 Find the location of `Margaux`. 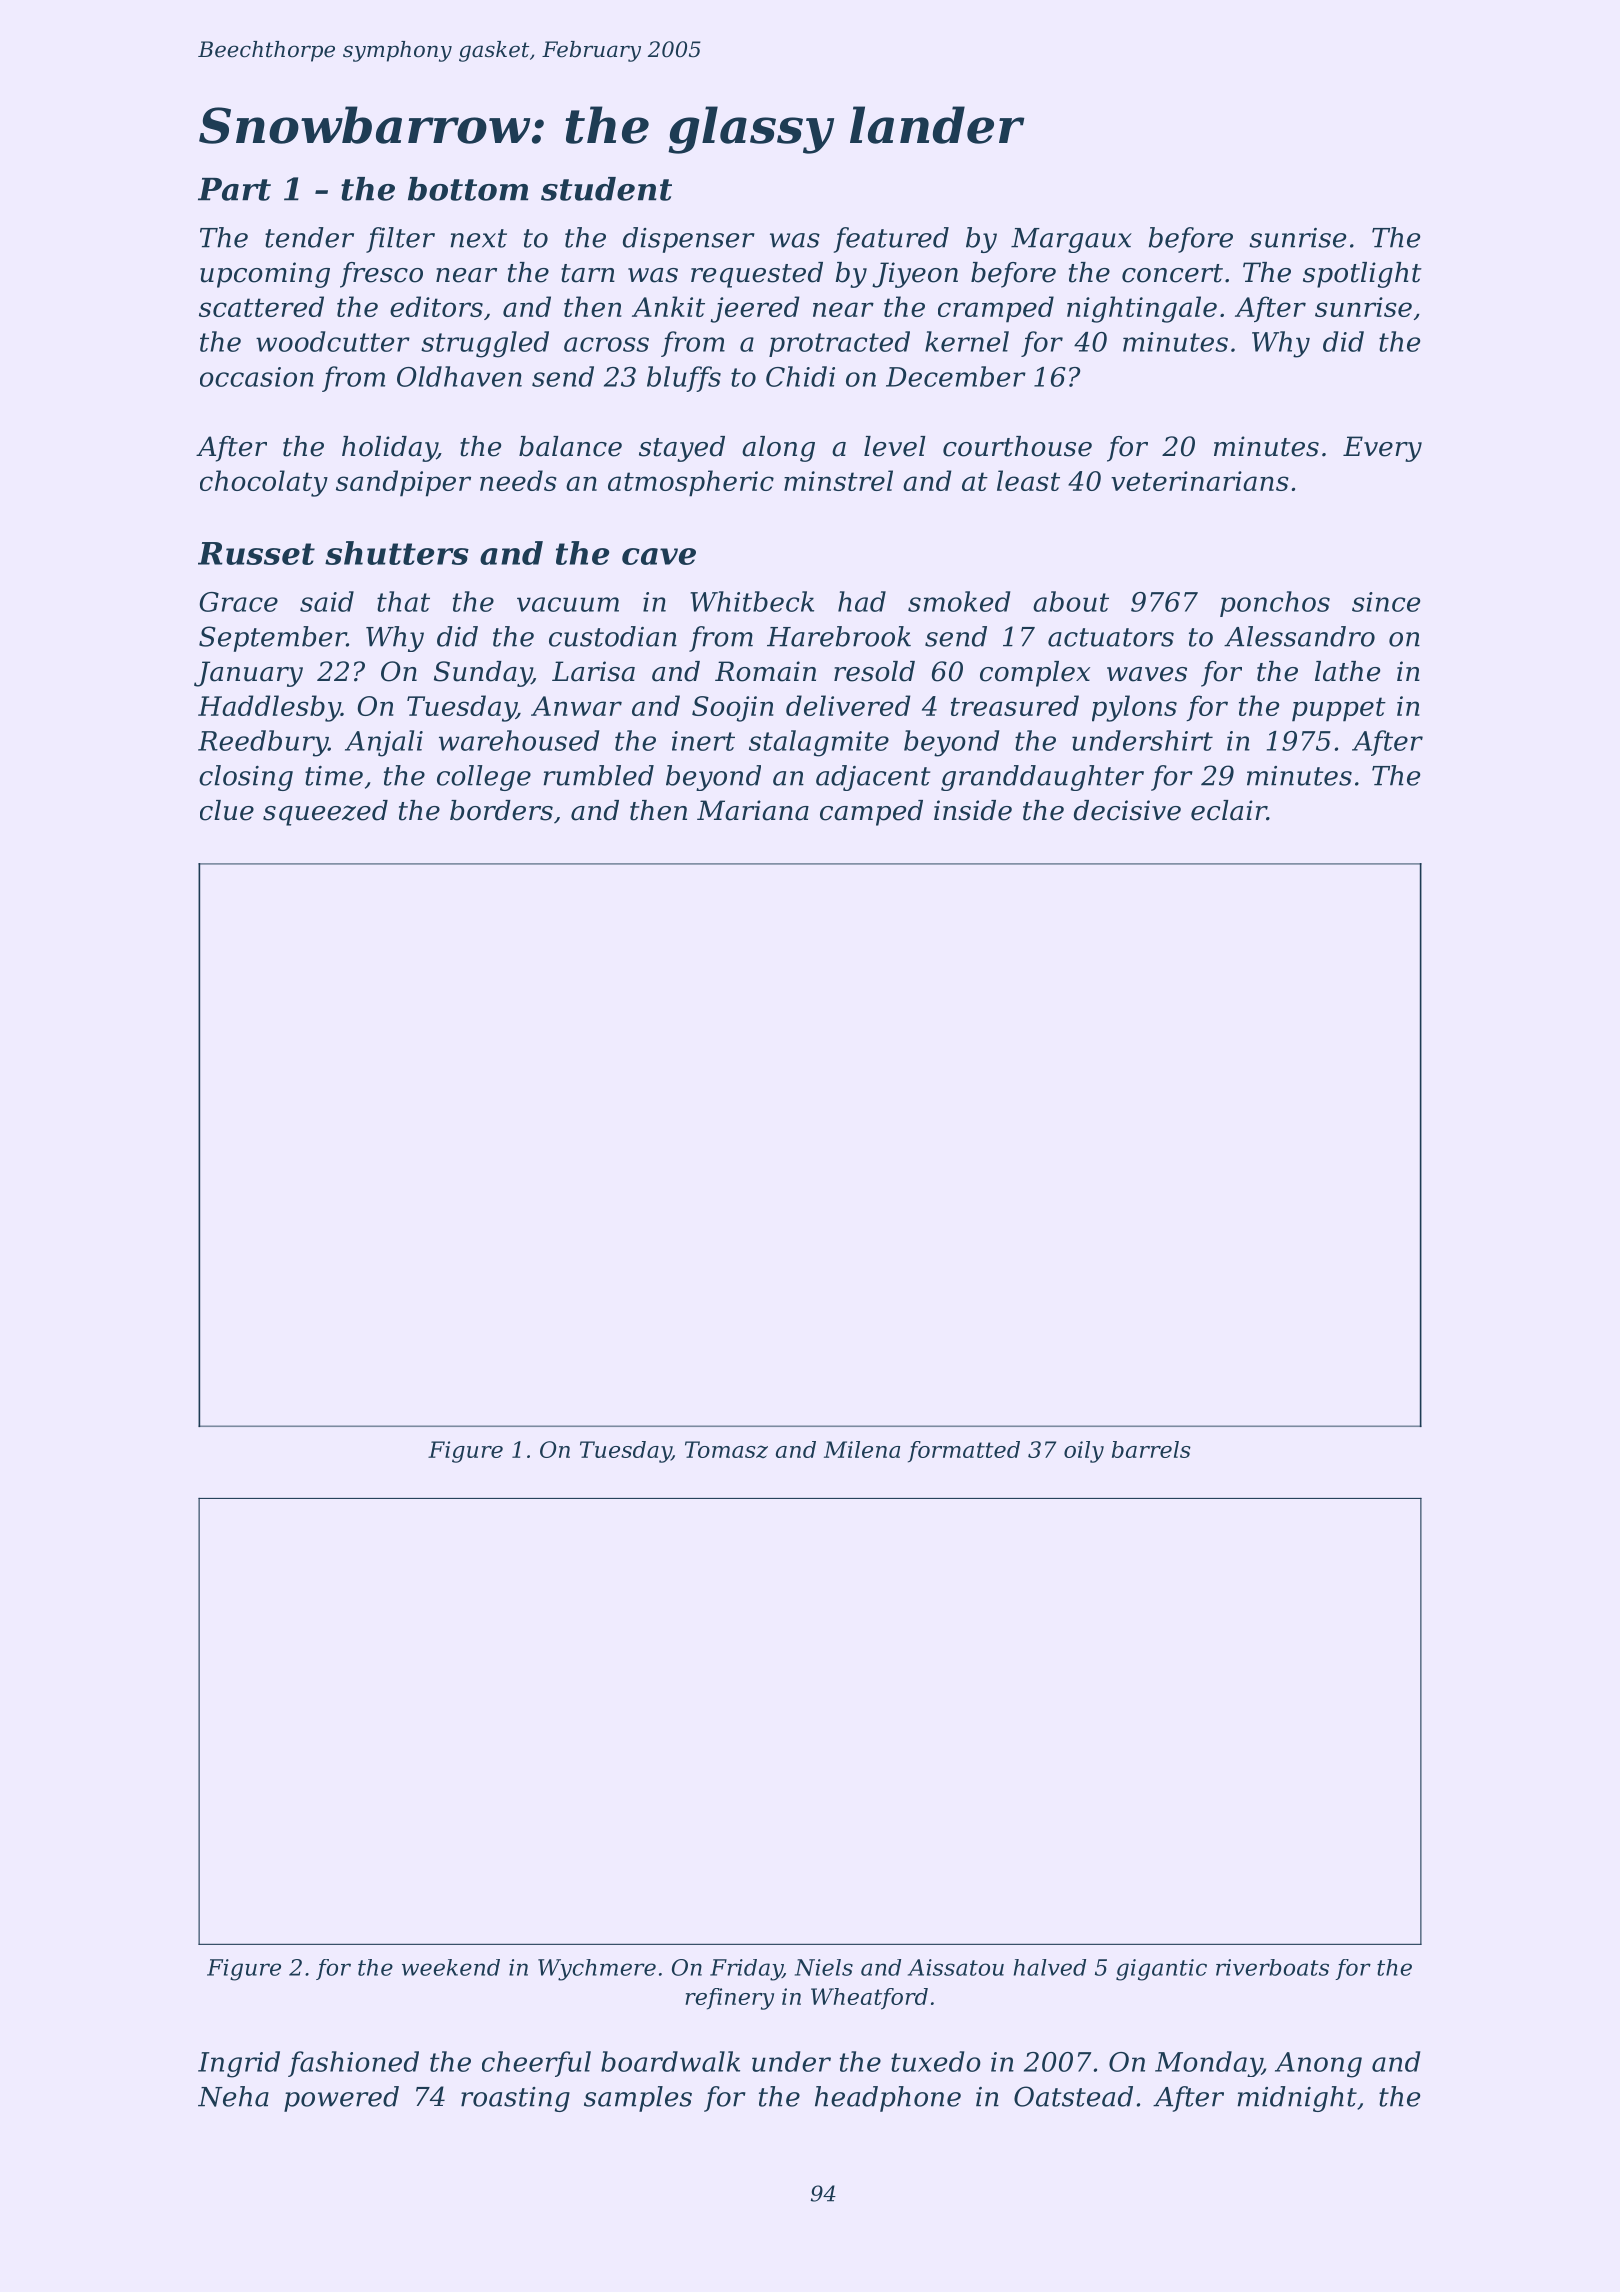

Margaux is located at coordinates (1071, 240).
